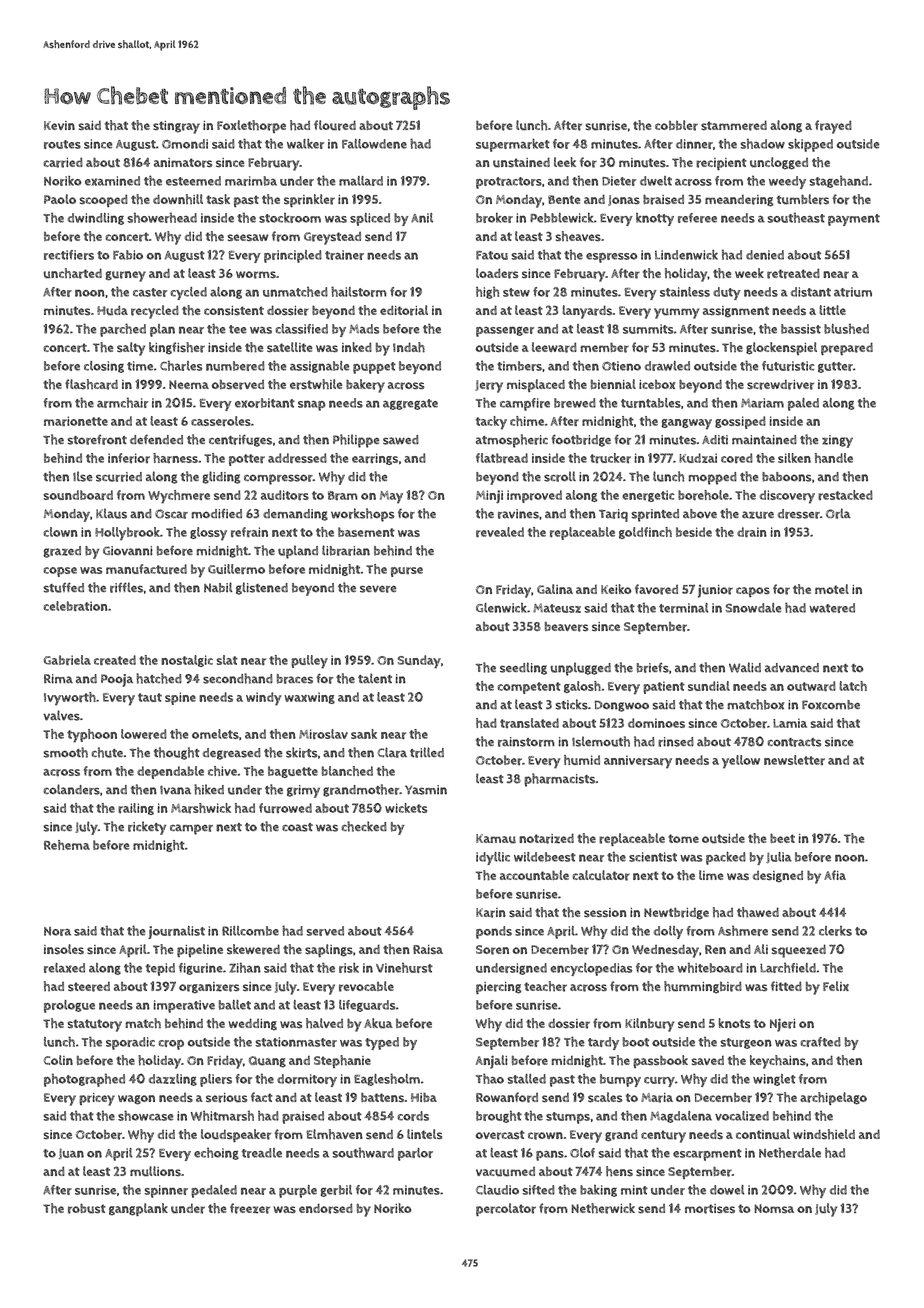 The image size is (924, 1308). What do you see at coordinates (498, 988) in the screenshot?
I see `piercing` at bounding box center [498, 988].
